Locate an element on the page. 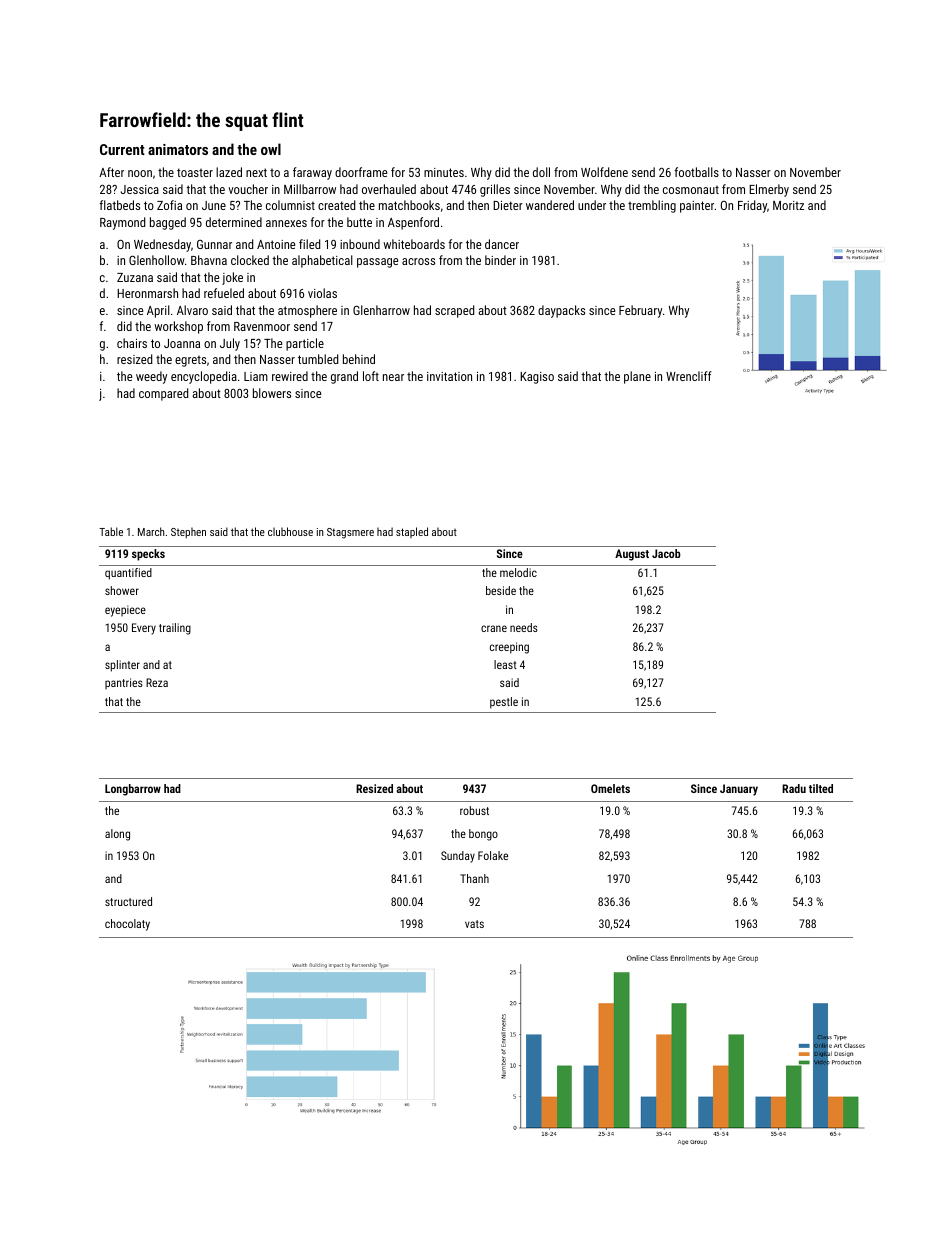 Image resolution: width=952 pixels, height=1233 pixels. Wrencliff is located at coordinates (689, 376).
